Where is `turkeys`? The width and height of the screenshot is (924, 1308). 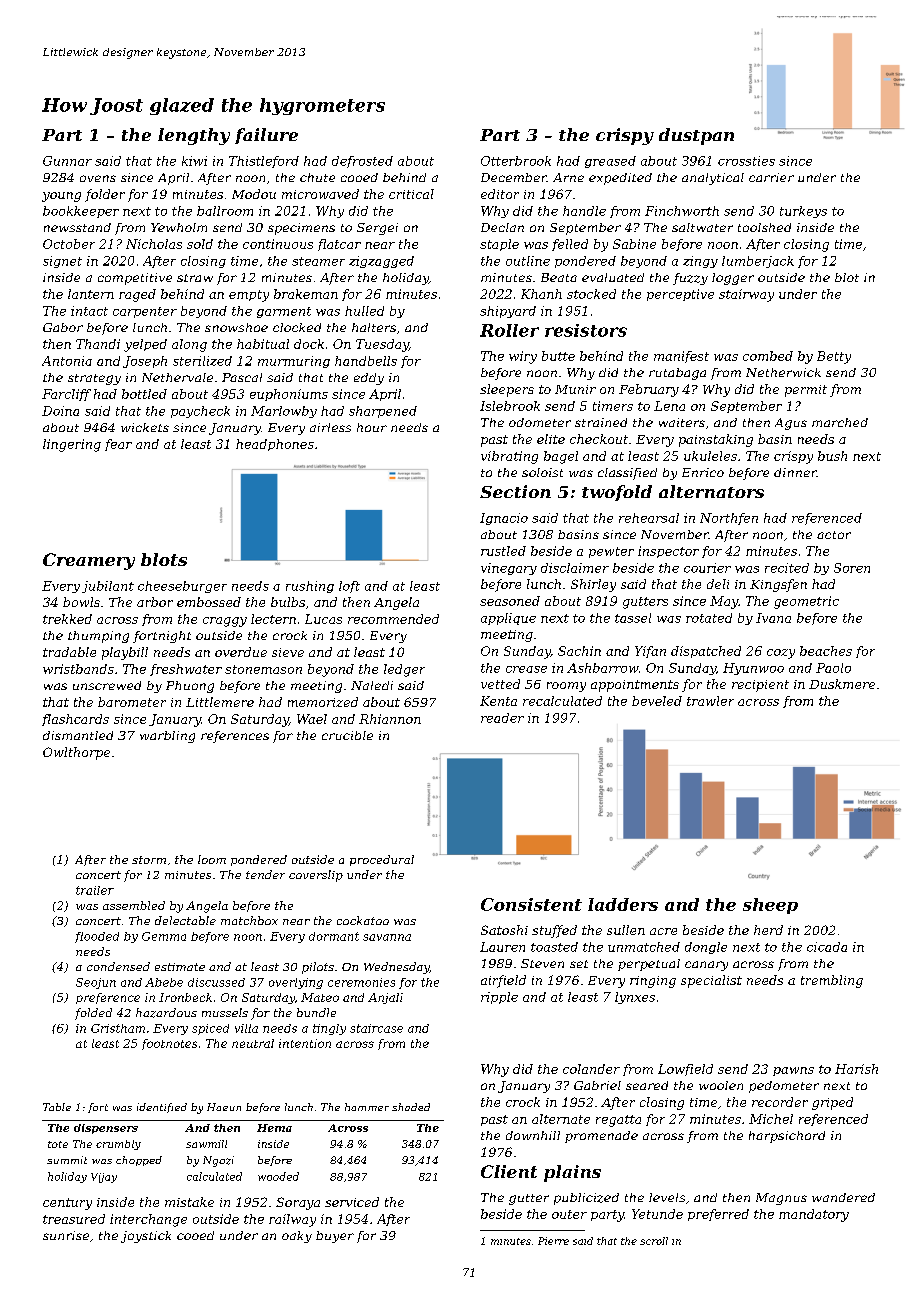
turkeys is located at coordinates (803, 212).
